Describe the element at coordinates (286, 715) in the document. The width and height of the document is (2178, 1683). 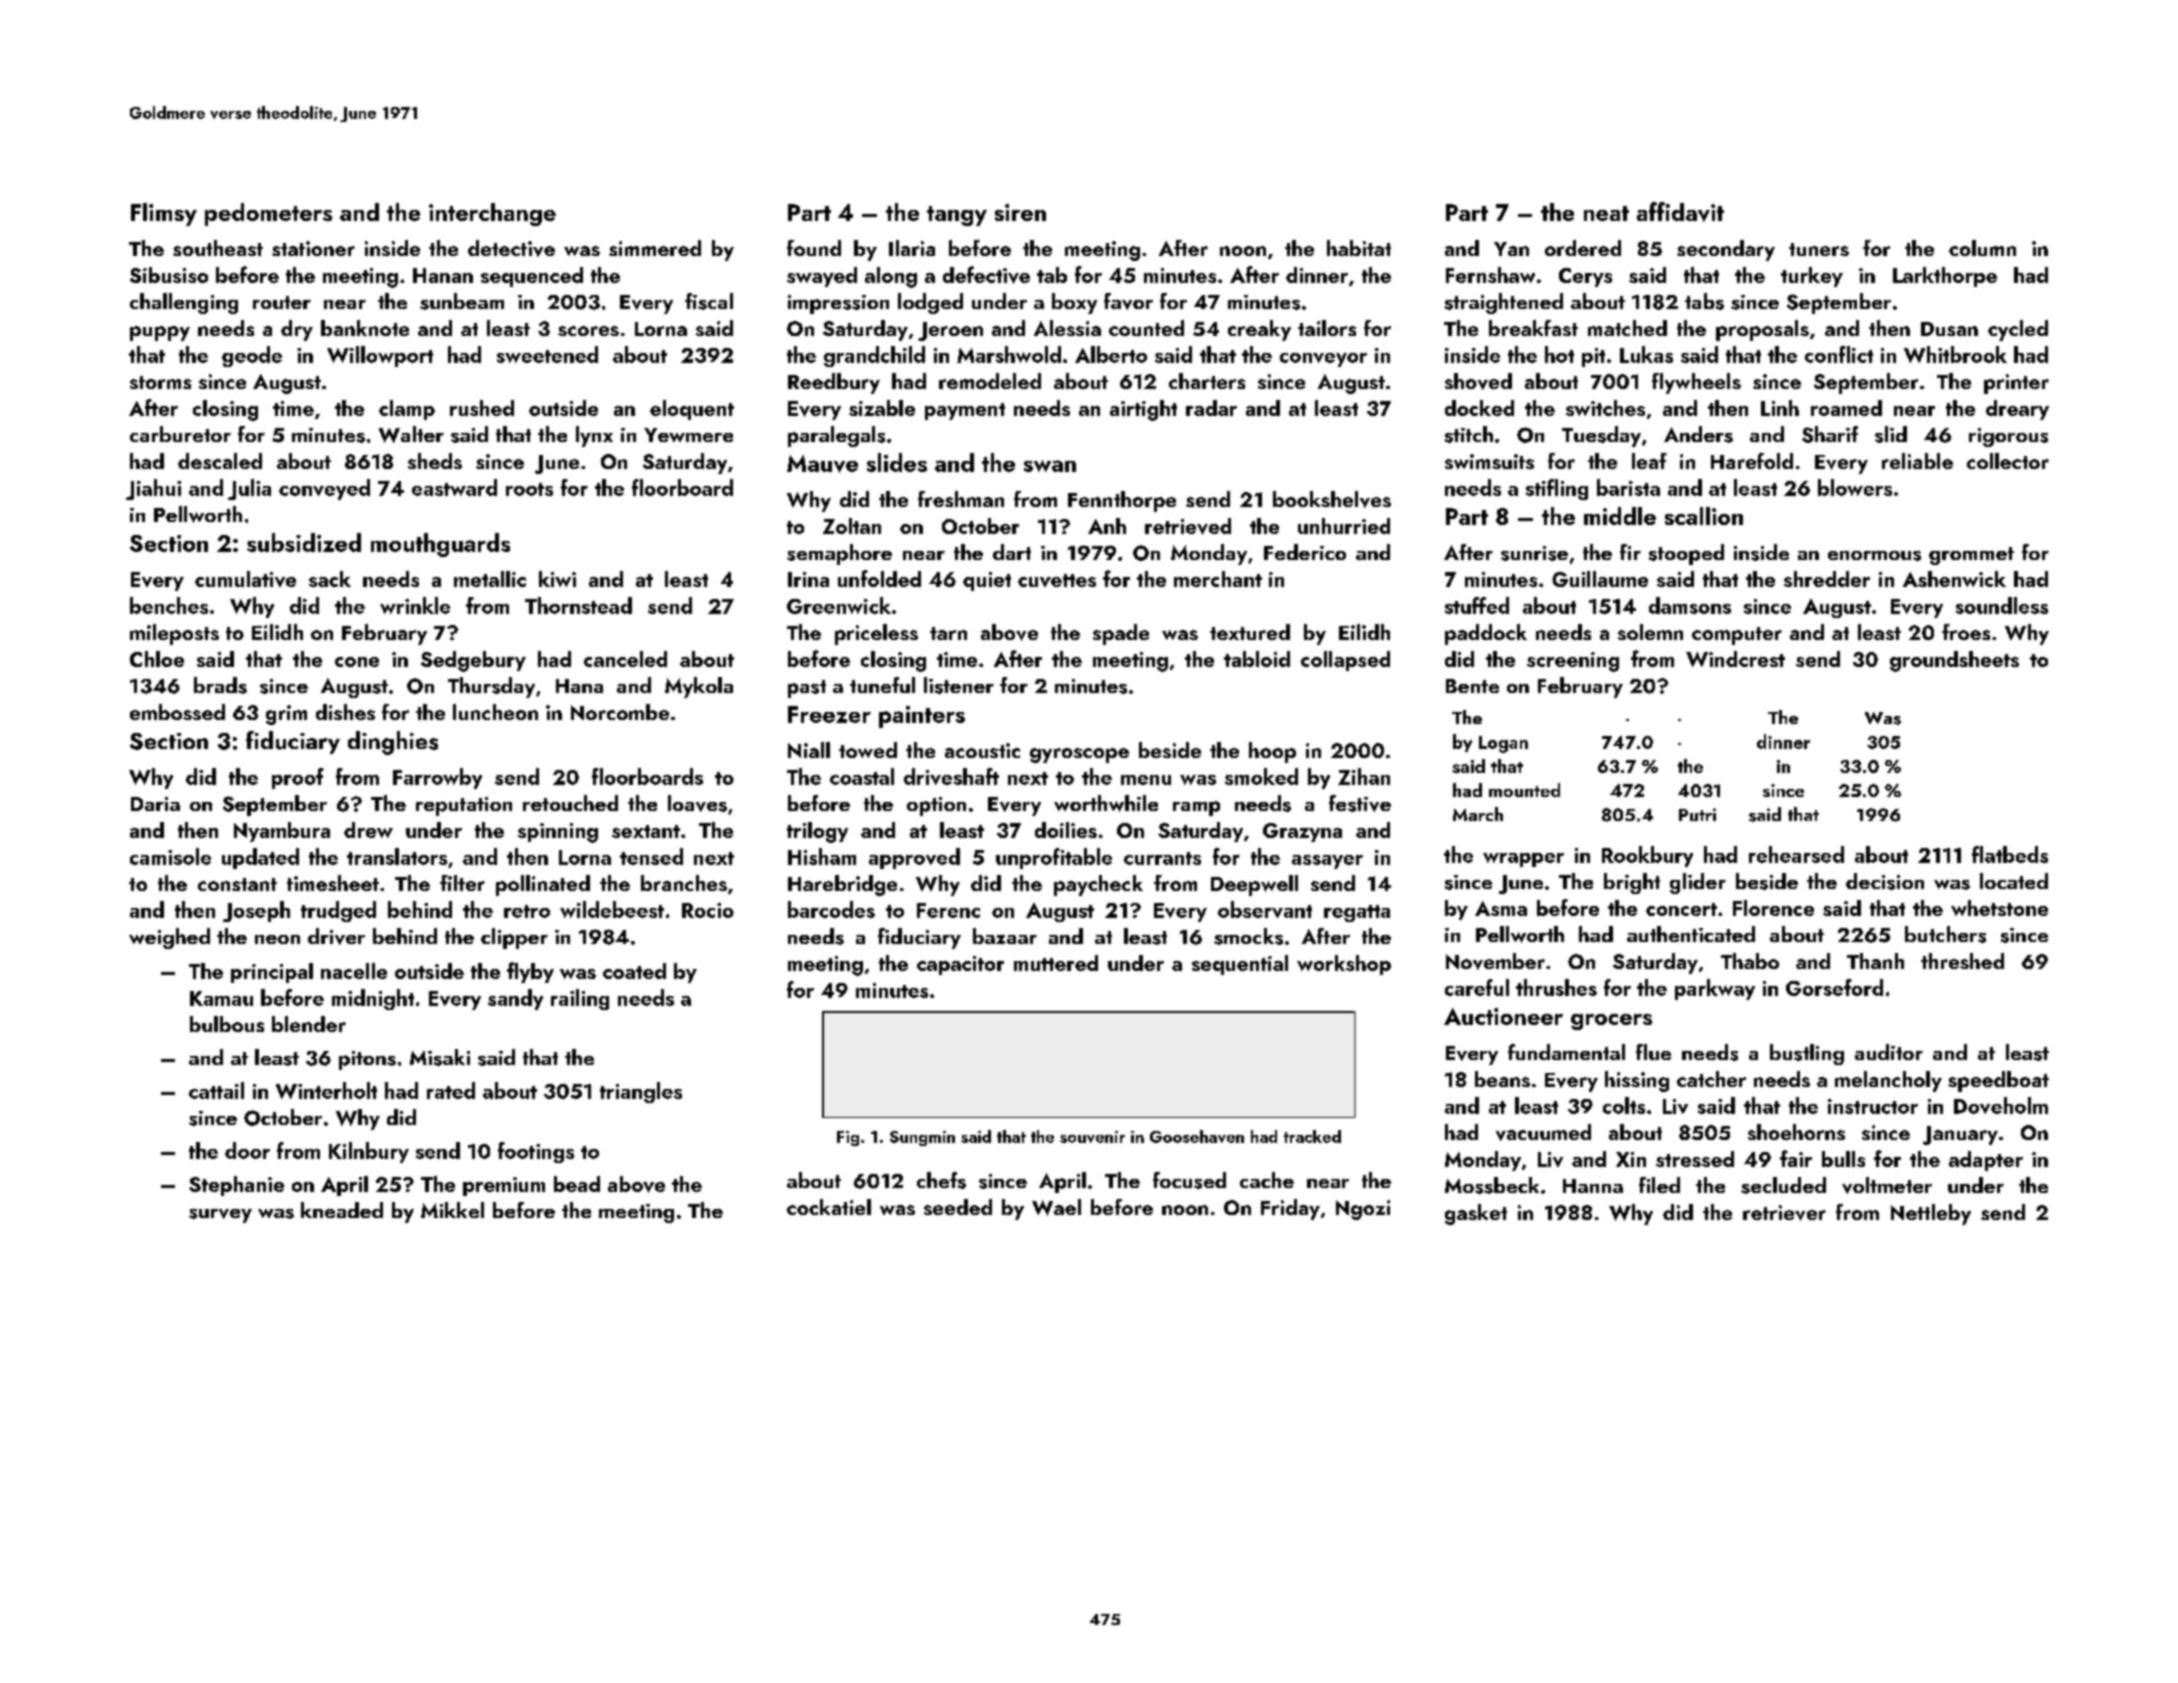
I see `grim` at that location.
